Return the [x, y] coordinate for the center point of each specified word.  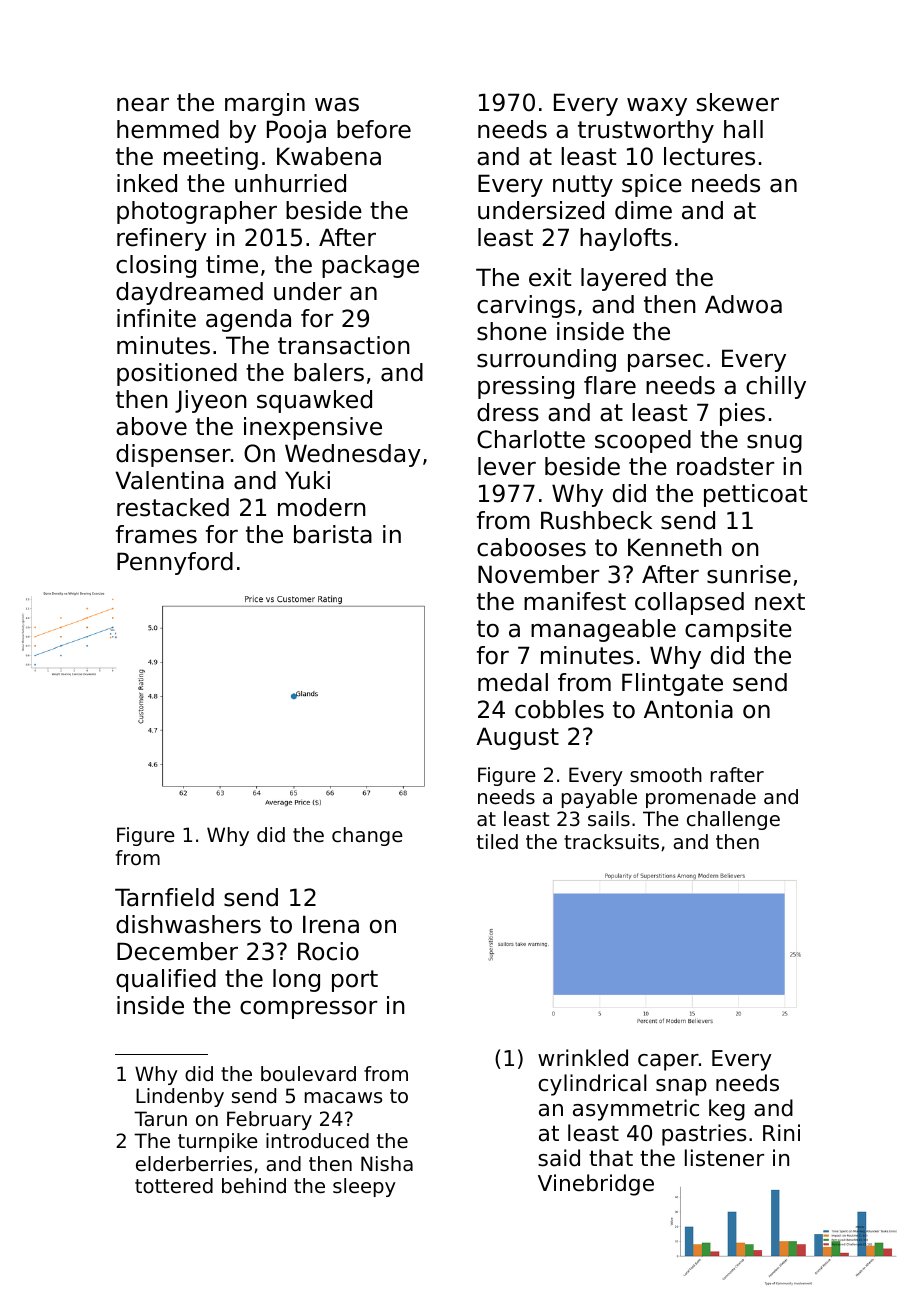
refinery [162, 239]
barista [333, 534]
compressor [308, 1010]
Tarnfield [164, 897]
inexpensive [313, 428]
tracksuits [611, 842]
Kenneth [675, 547]
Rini [781, 1132]
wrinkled [583, 1058]
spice [652, 185]
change [367, 836]
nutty [583, 186]
